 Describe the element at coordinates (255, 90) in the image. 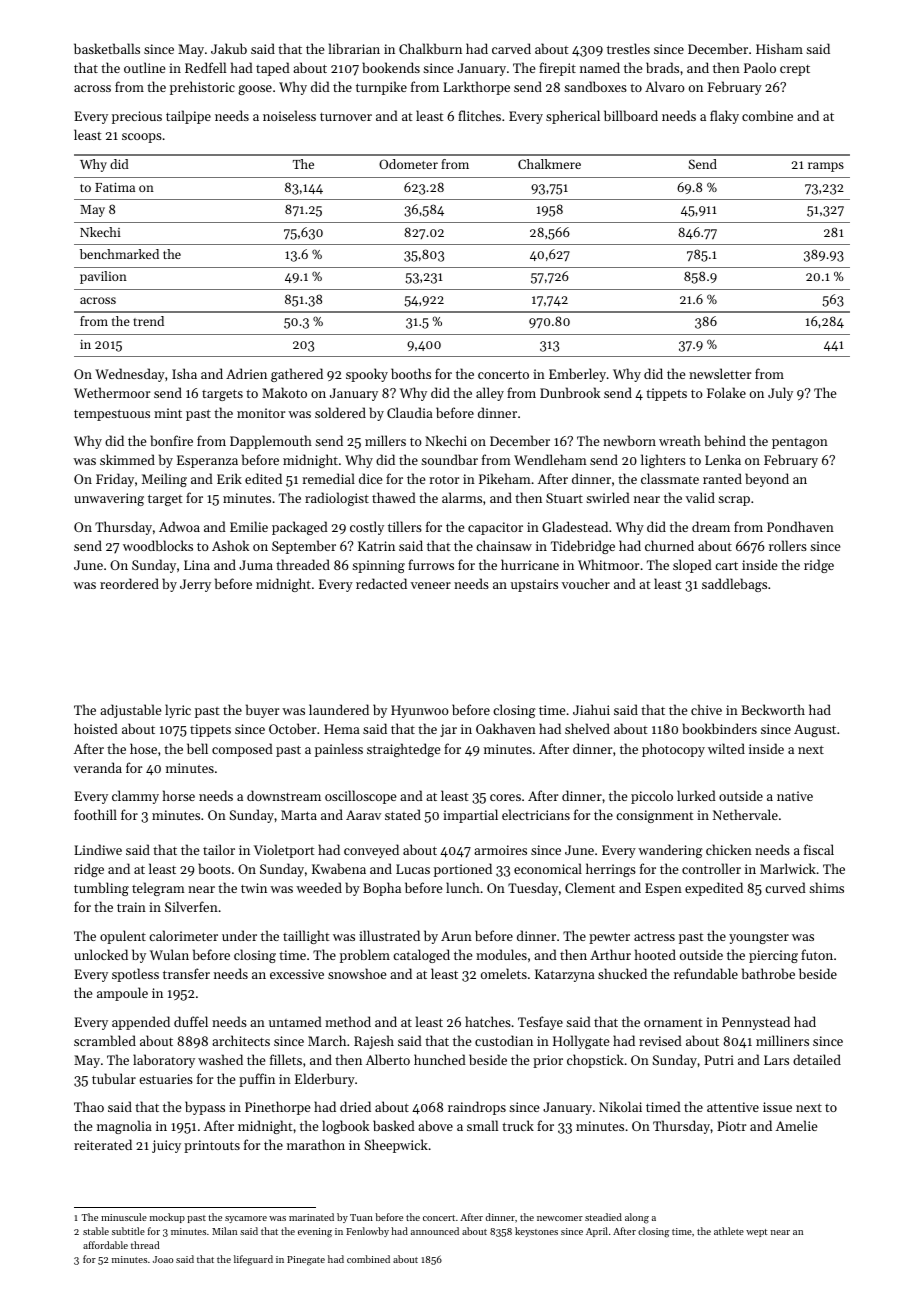

I see `goose` at that location.
